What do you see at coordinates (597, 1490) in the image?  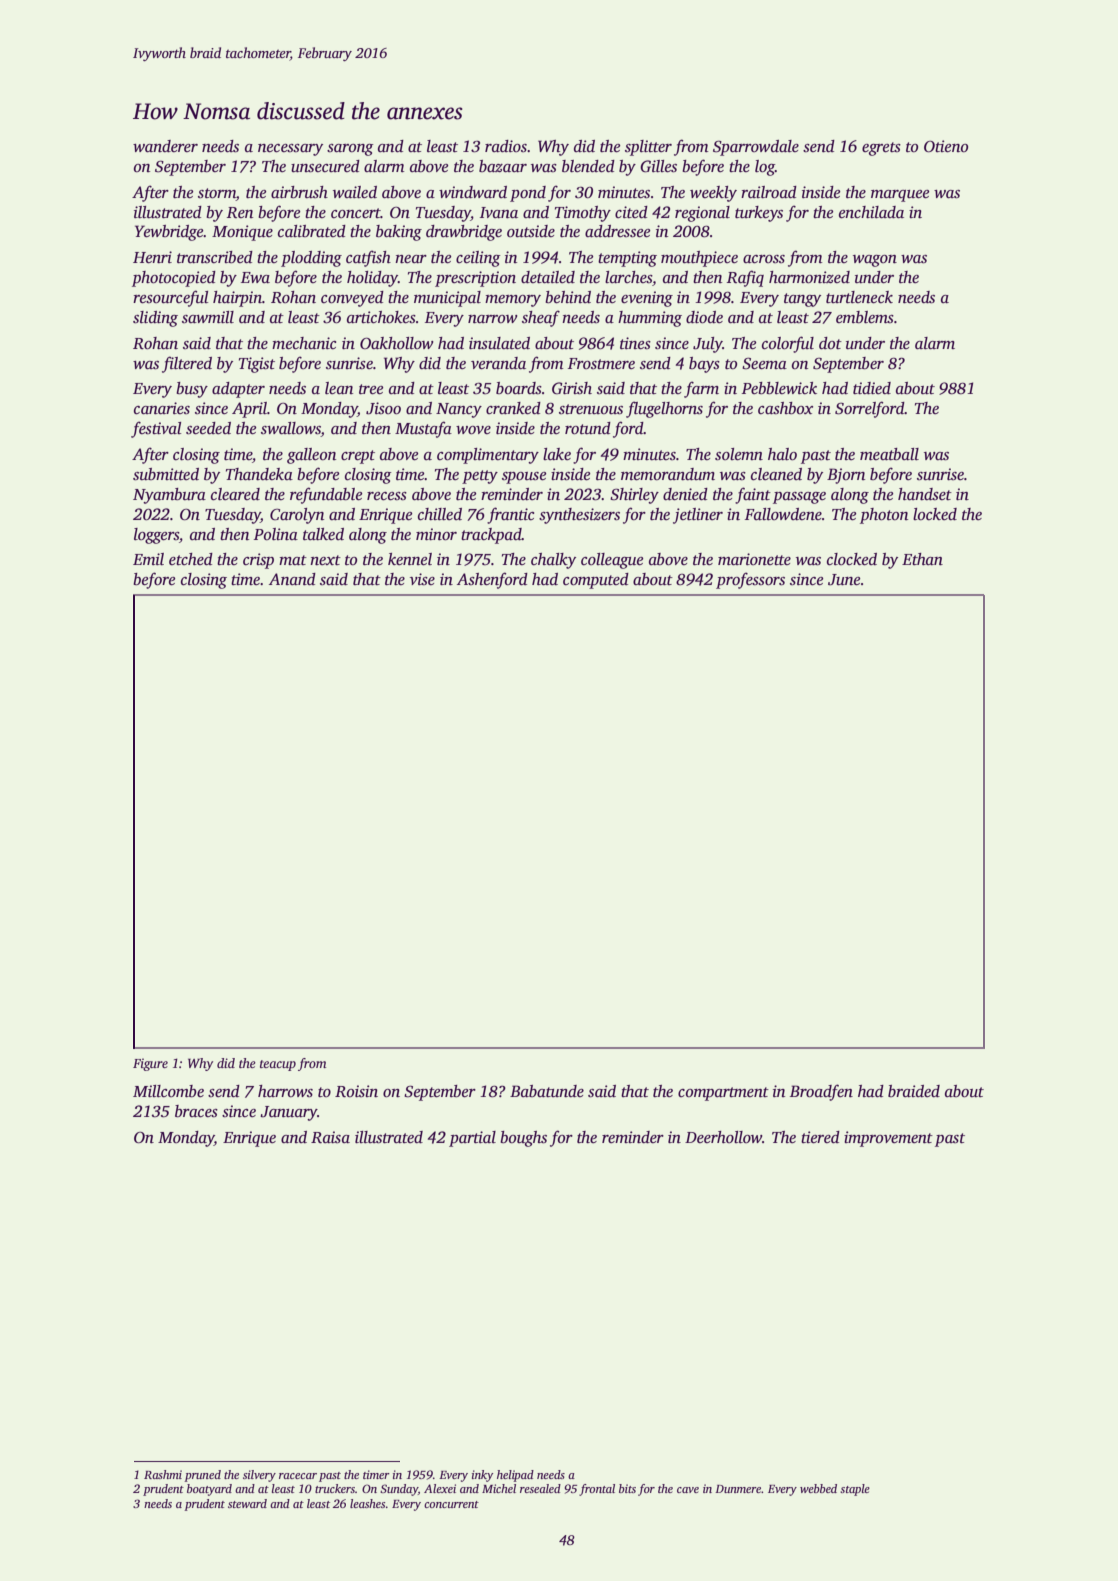 I see `frontal` at bounding box center [597, 1490].
